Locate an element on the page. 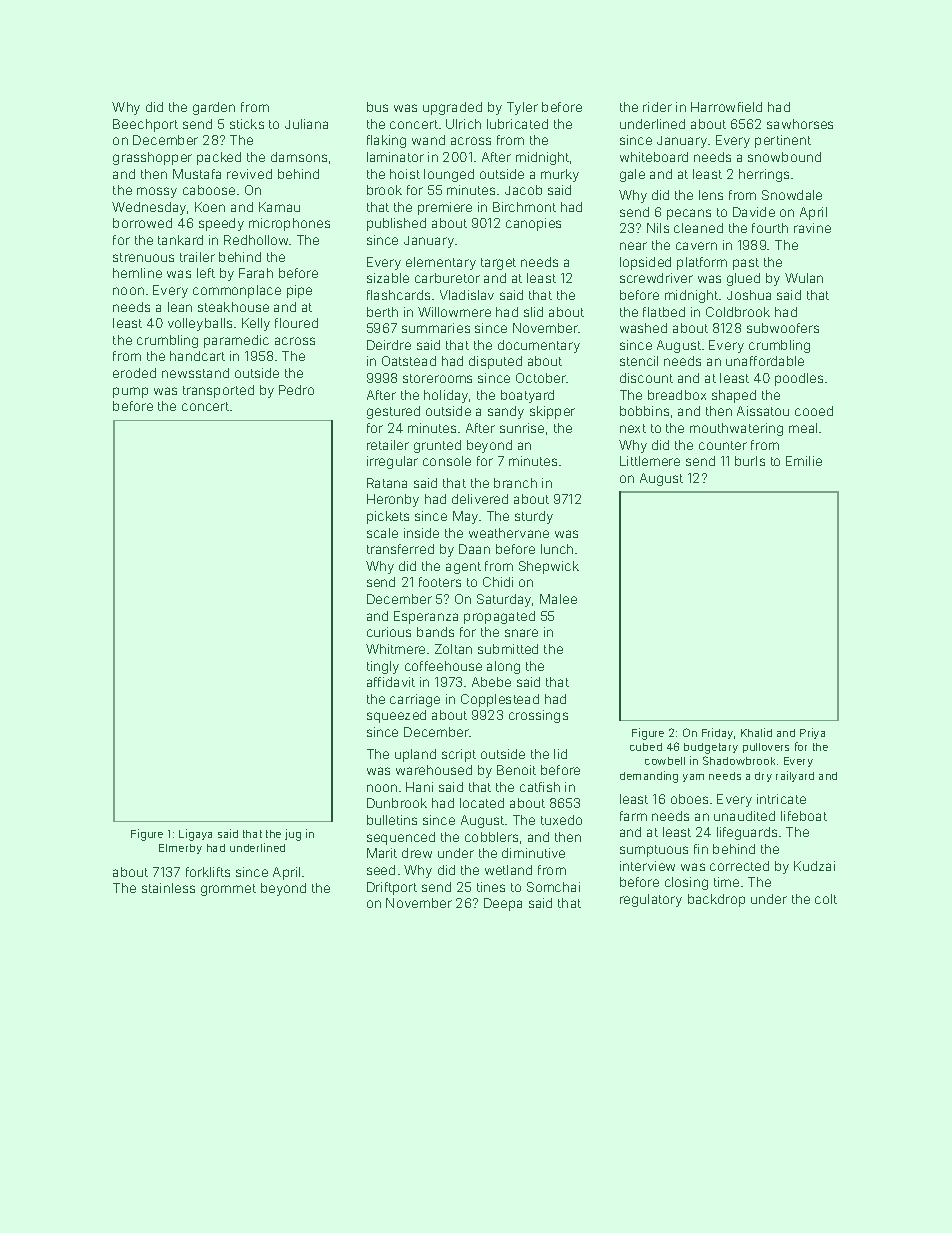 This page has height=1233, width=952. jug is located at coordinates (293, 835).
